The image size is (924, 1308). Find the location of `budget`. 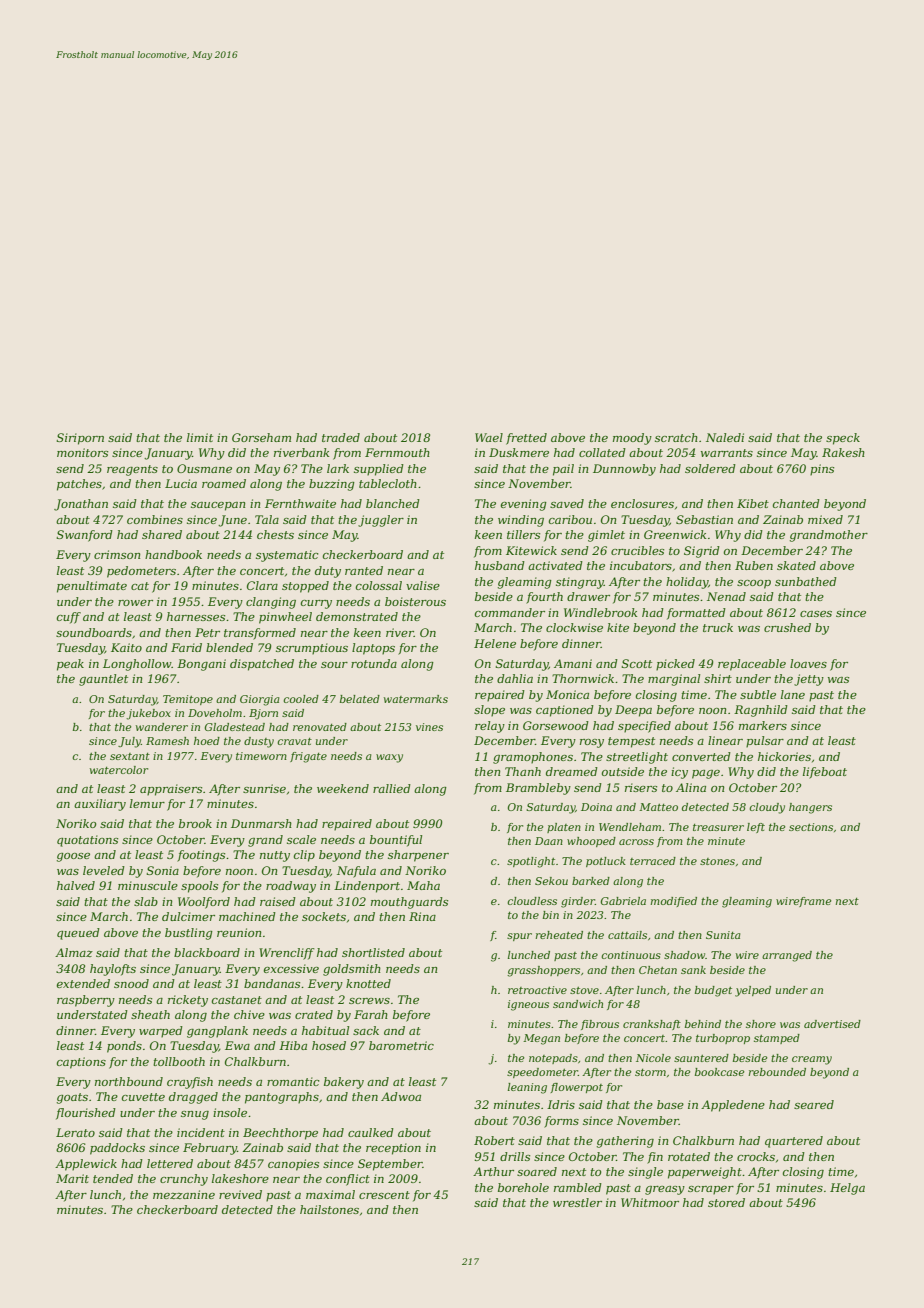

budget is located at coordinates (713, 991).
